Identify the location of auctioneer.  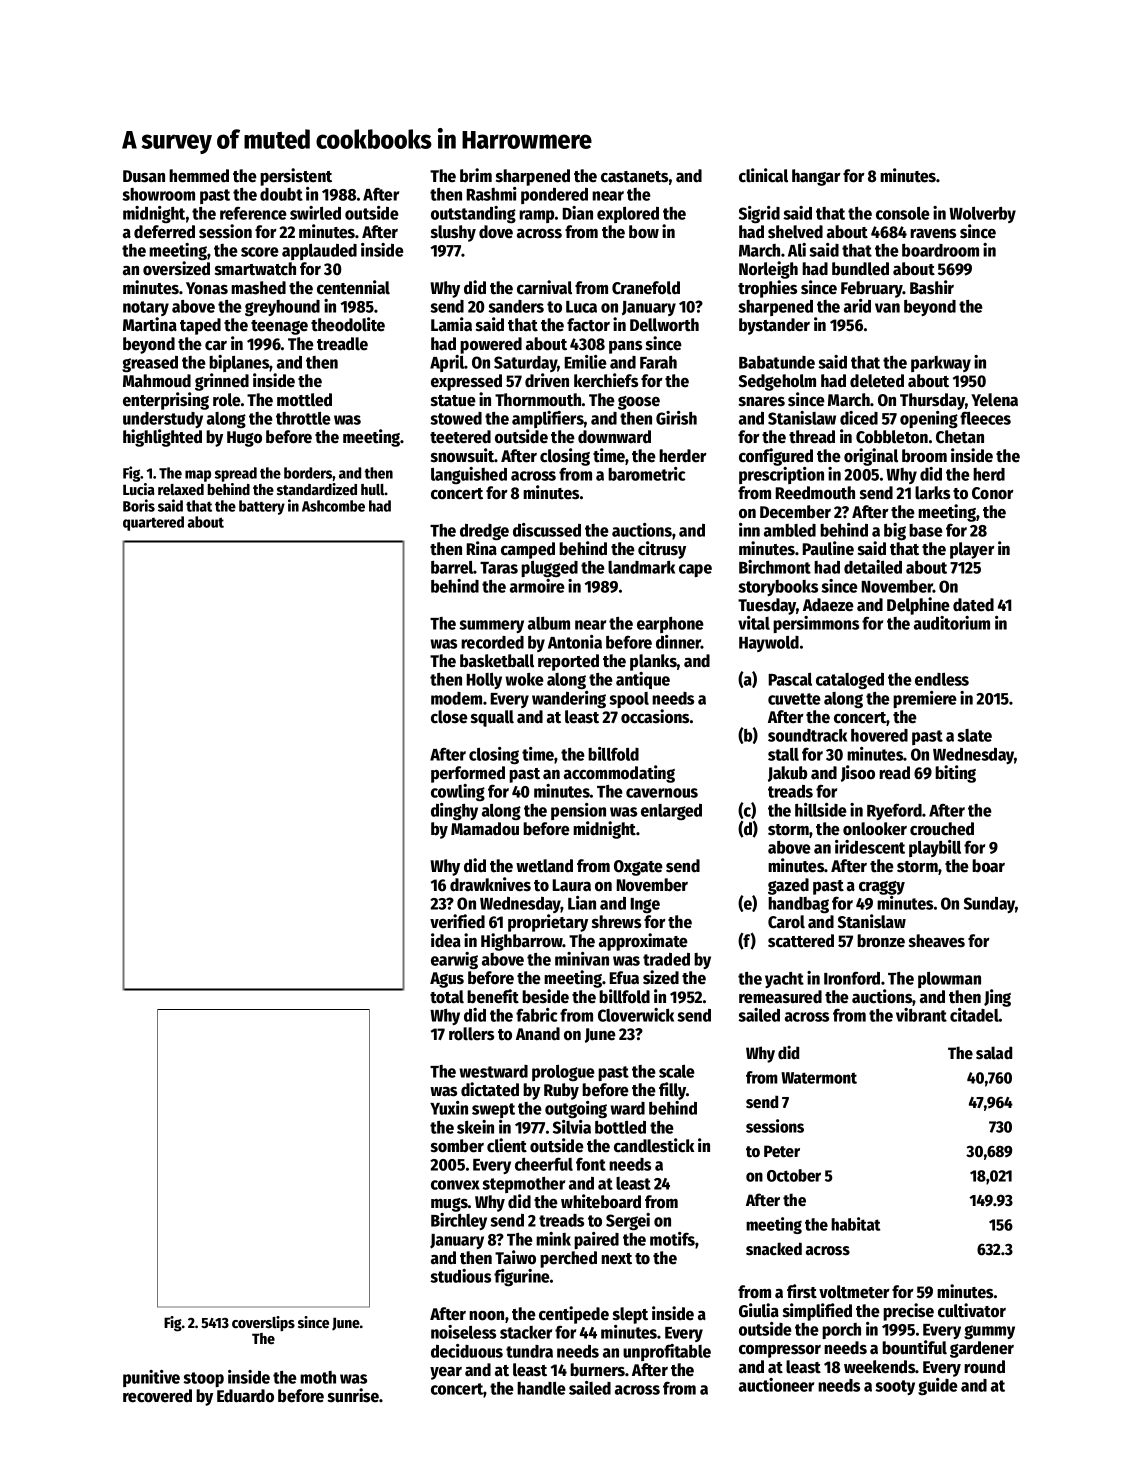
(776, 1385).
